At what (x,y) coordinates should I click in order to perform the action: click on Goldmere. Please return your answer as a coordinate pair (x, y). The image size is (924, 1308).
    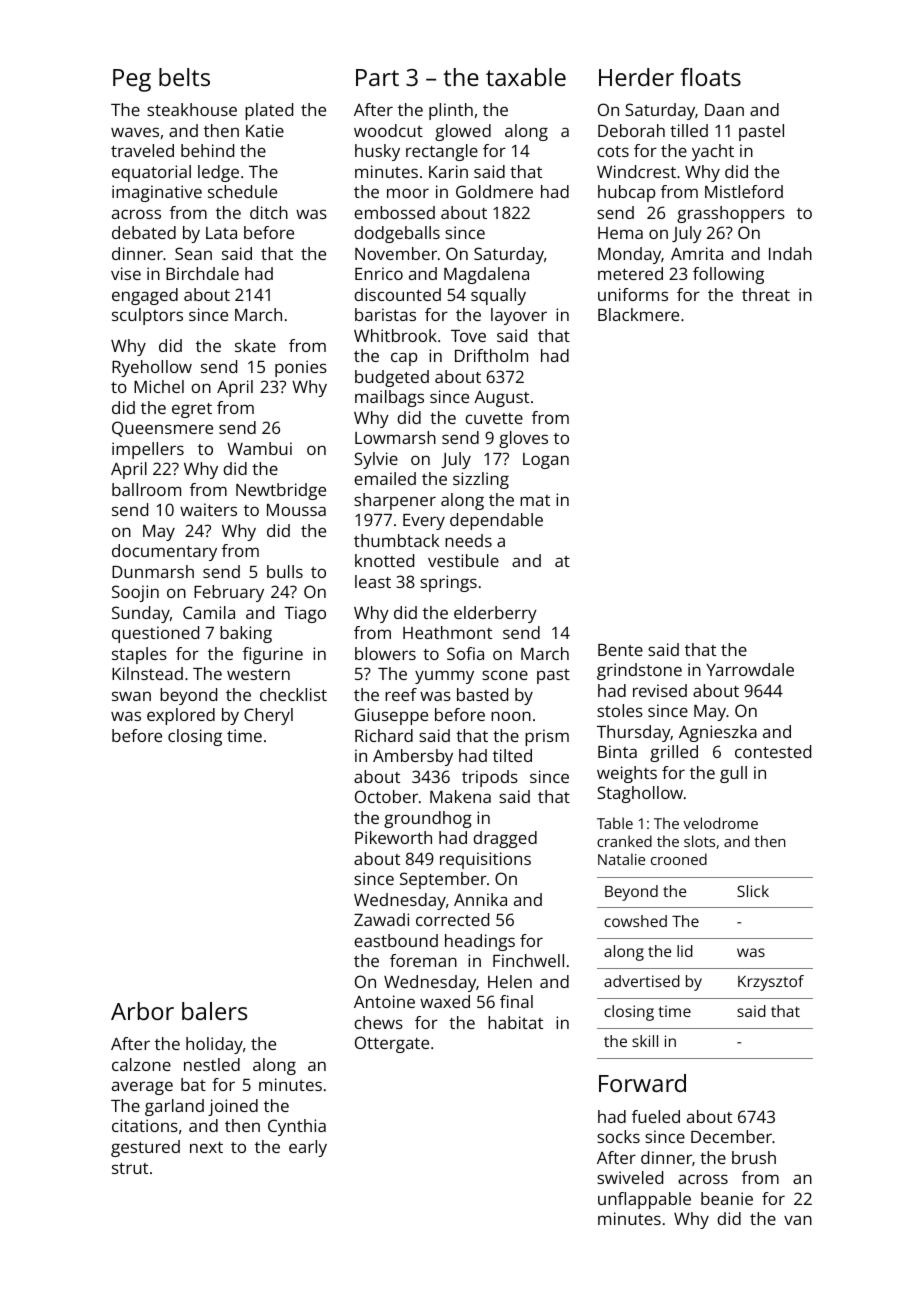
    Looking at the image, I should click on (494, 191).
